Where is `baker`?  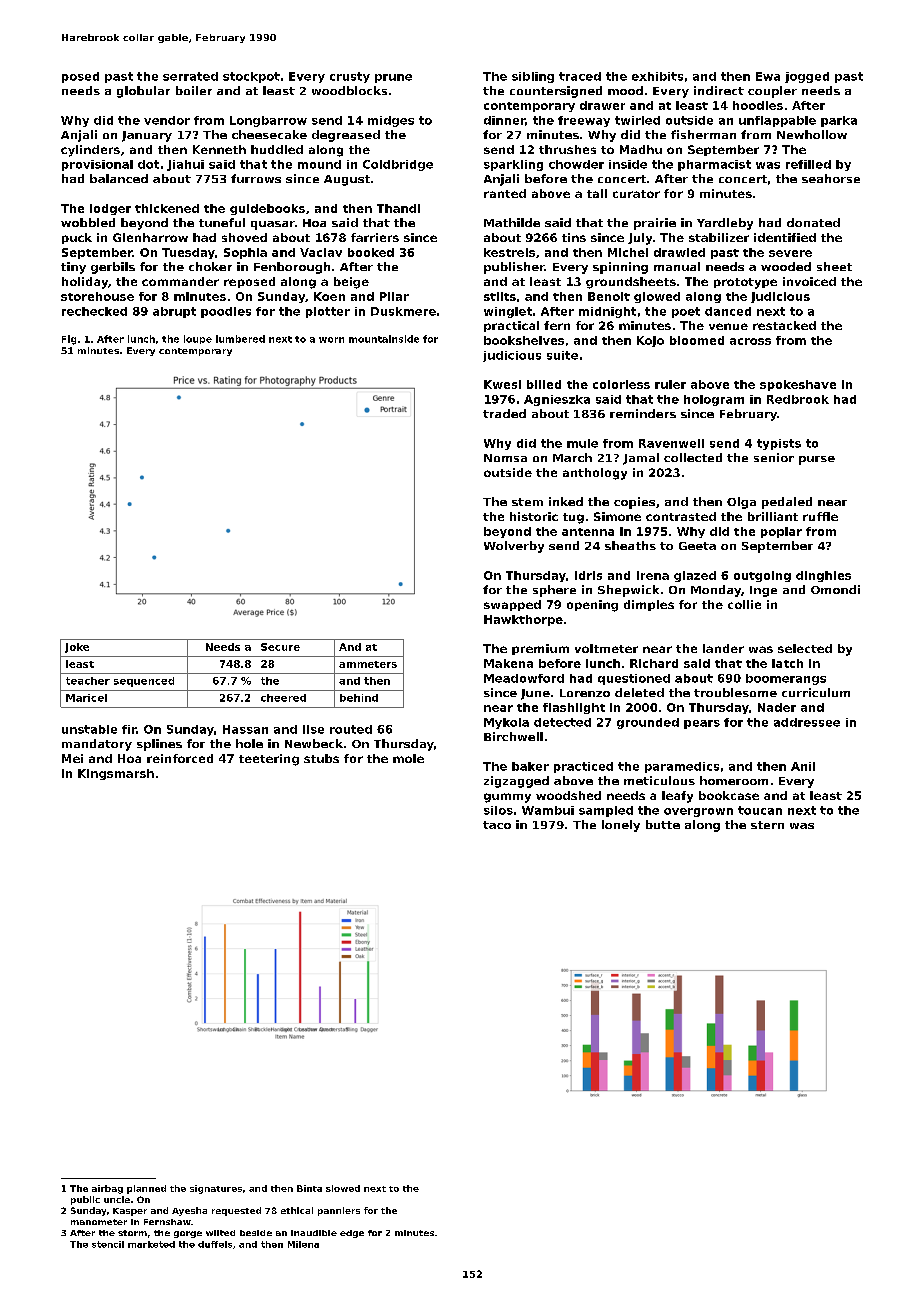 baker is located at coordinates (530, 766).
